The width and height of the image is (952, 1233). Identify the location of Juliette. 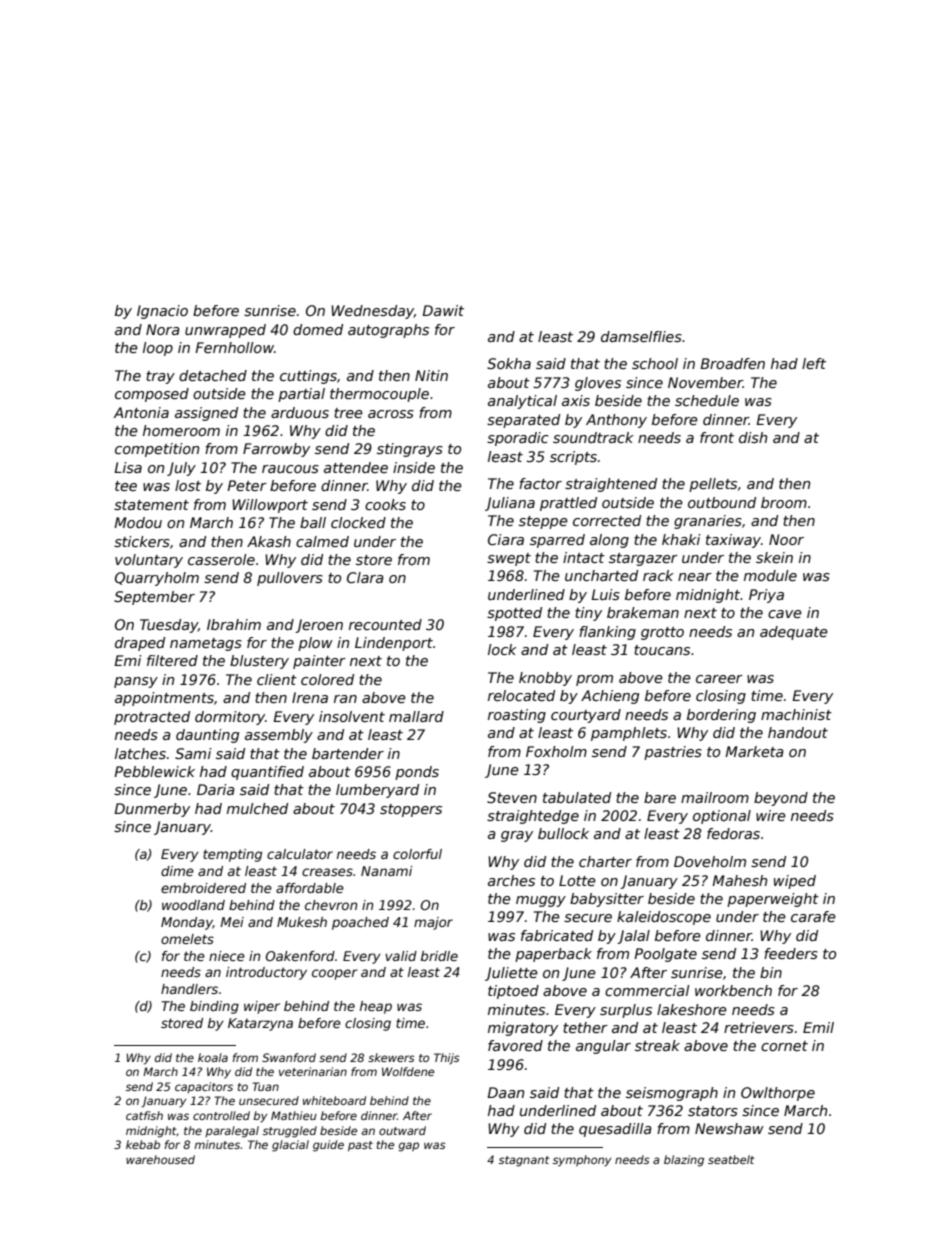
(511, 974).
